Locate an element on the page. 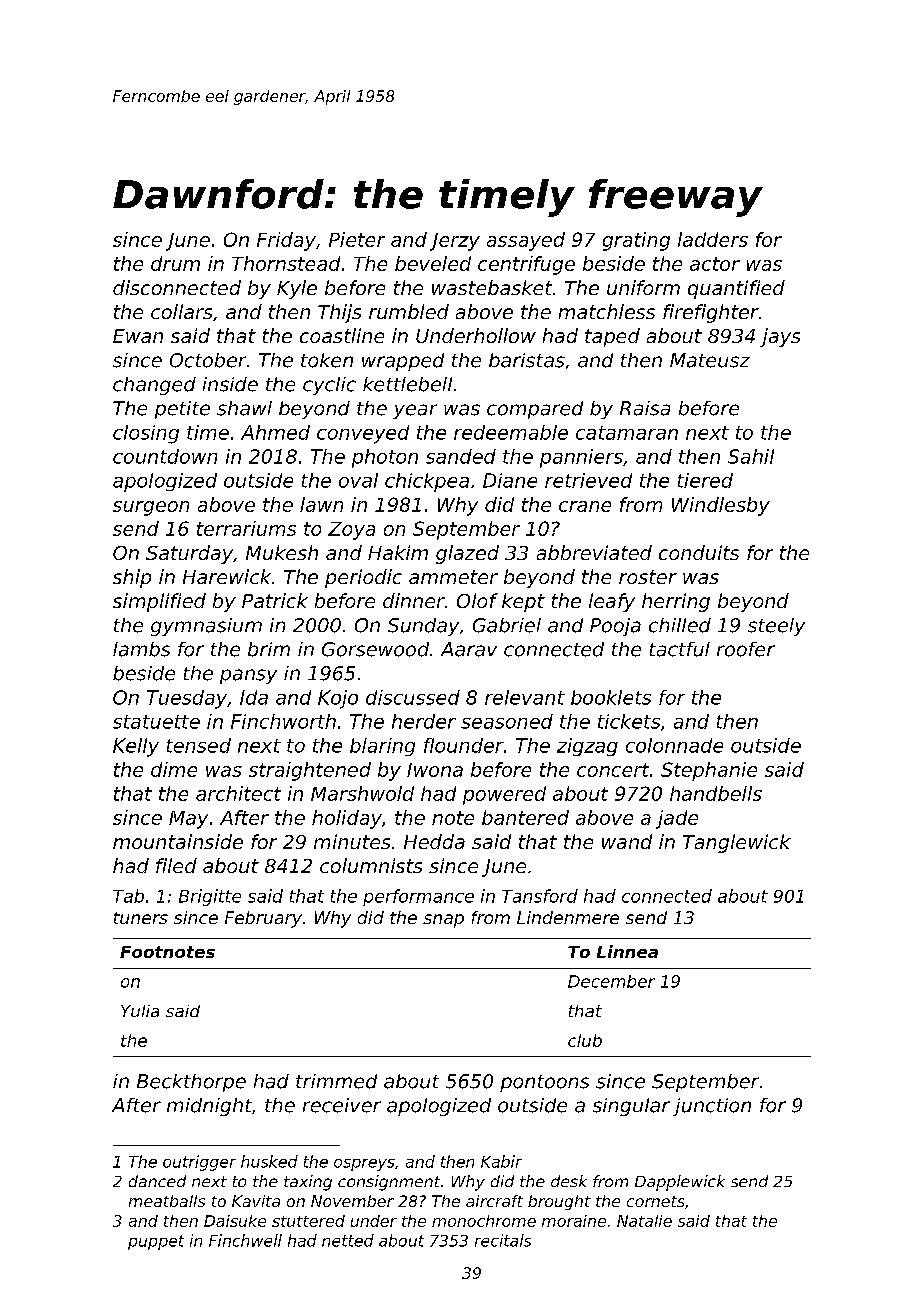 The height and width of the page is (1311, 924). trimmed is located at coordinates (336, 1081).
